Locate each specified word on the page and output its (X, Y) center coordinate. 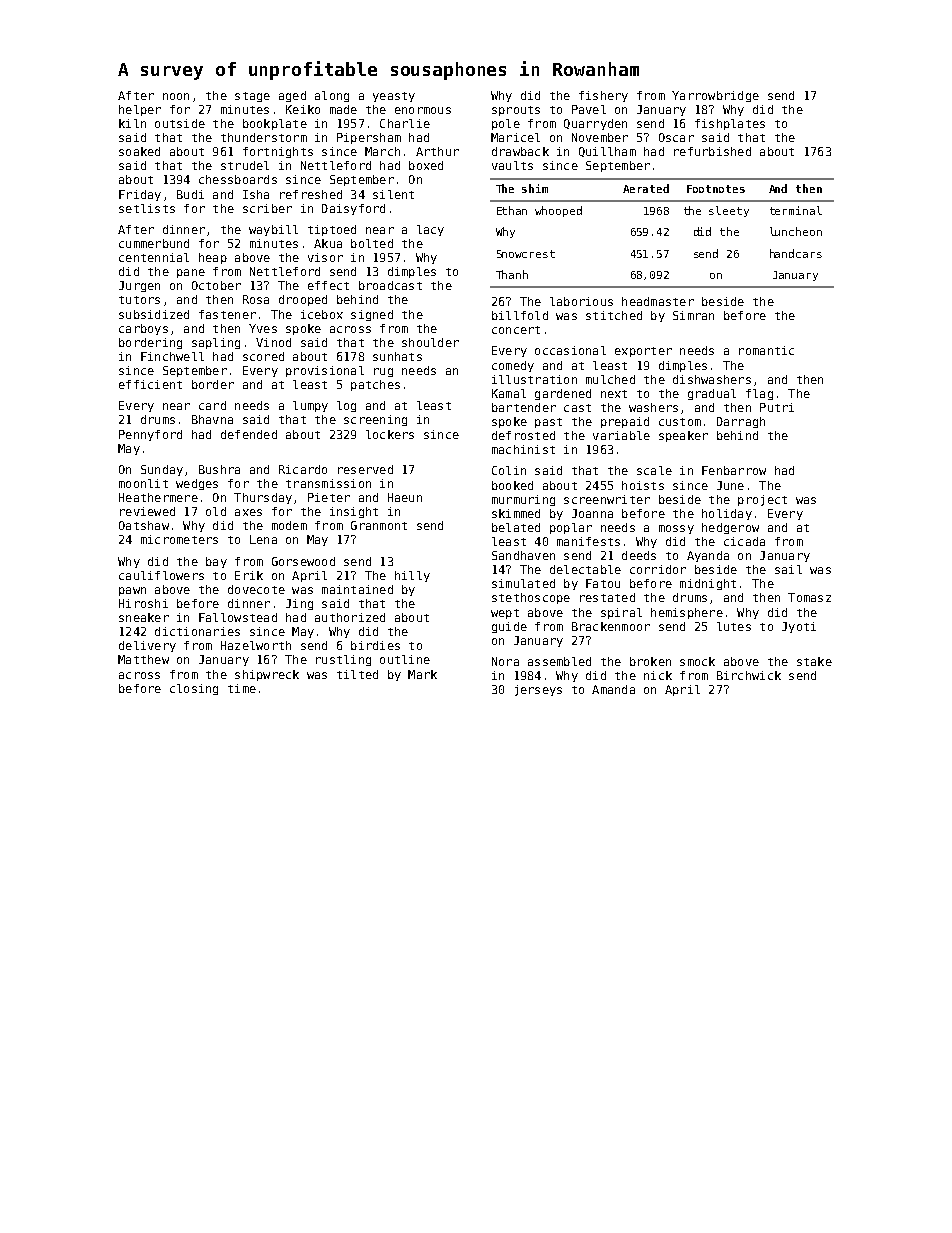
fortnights (278, 152)
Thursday (263, 498)
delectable (585, 569)
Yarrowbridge (715, 96)
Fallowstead (238, 617)
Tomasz (809, 597)
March (382, 151)
